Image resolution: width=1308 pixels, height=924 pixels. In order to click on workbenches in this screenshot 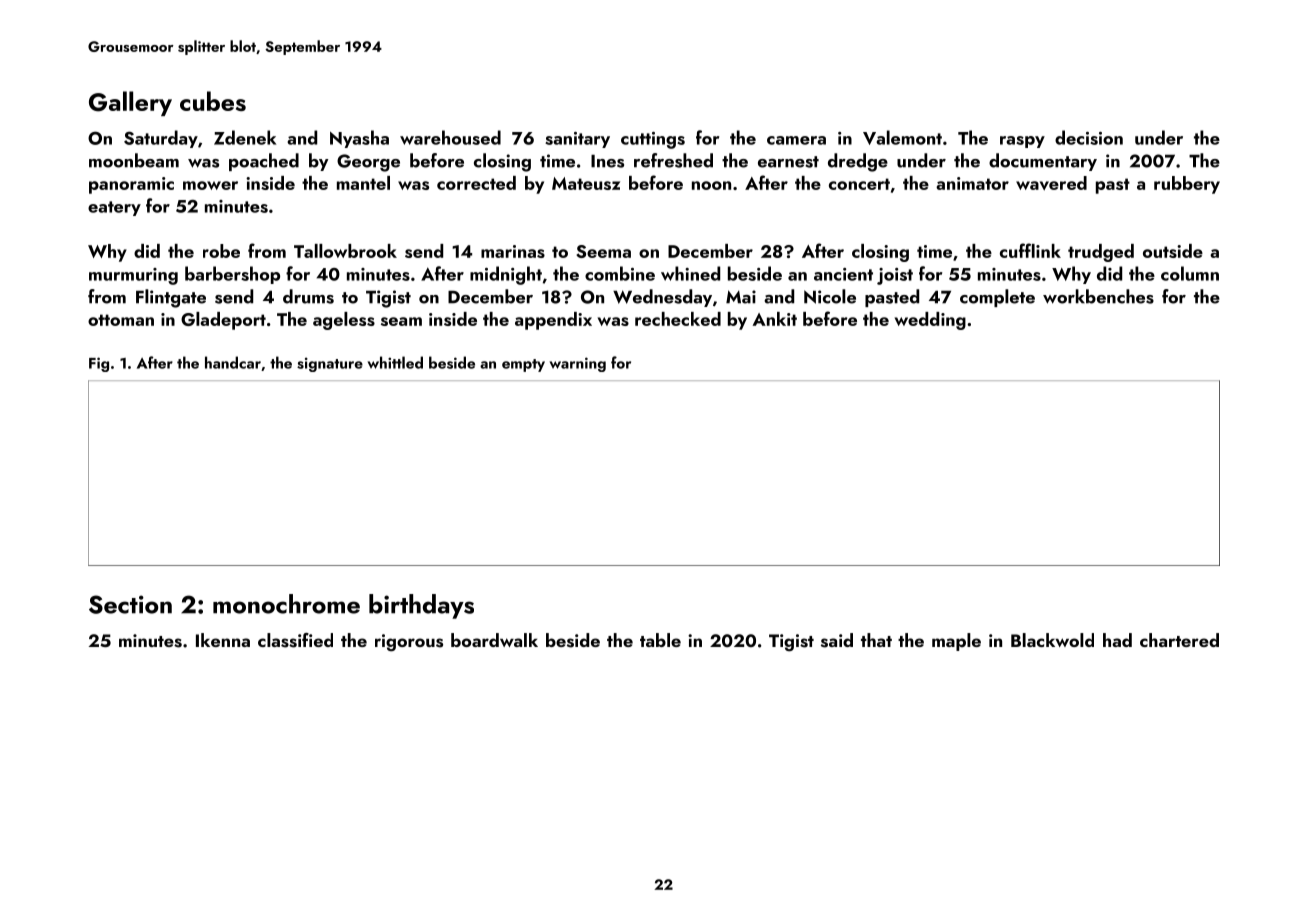, I will do `click(1098, 296)`.
